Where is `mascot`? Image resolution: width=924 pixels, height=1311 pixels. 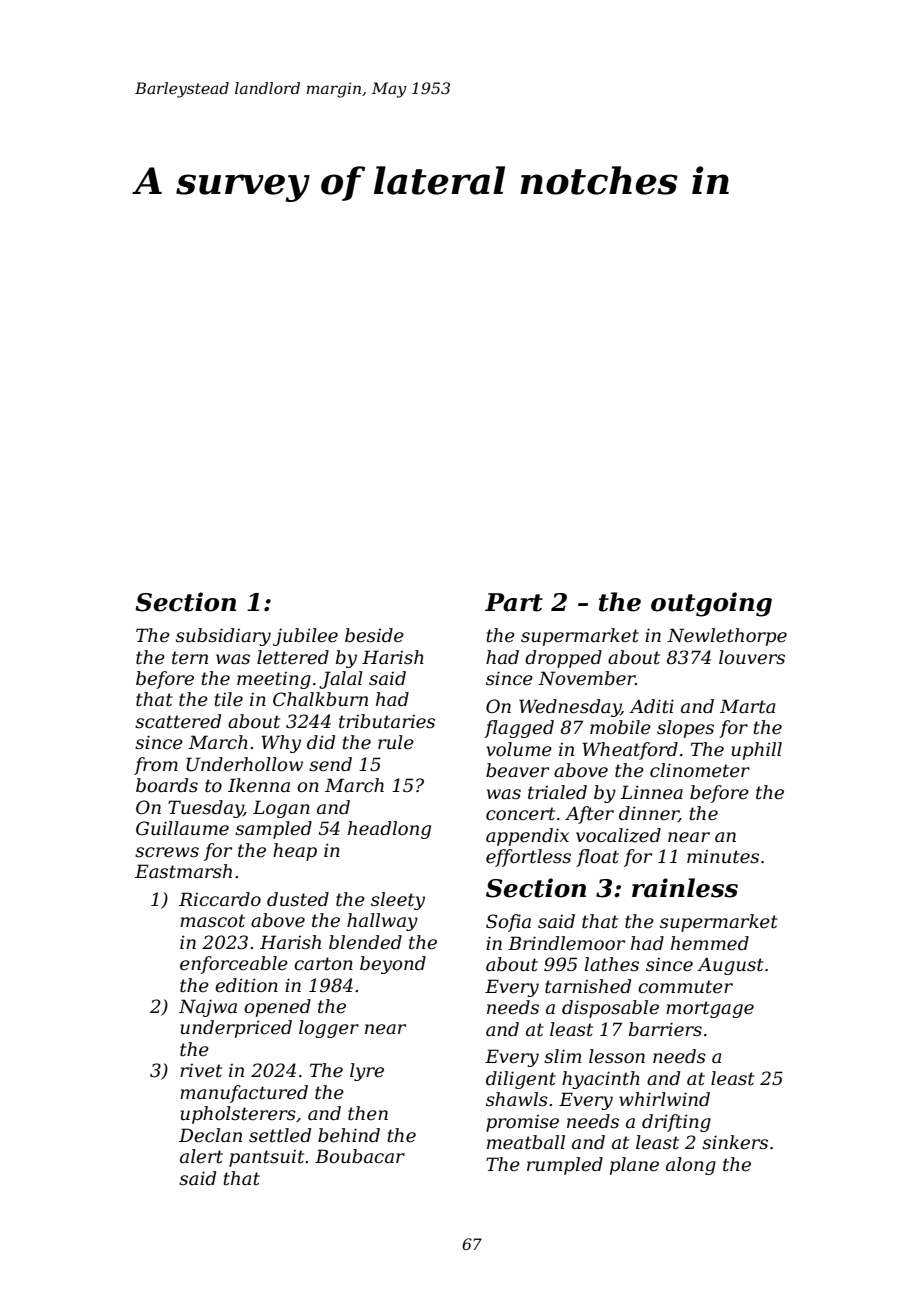 mascot is located at coordinates (212, 921).
